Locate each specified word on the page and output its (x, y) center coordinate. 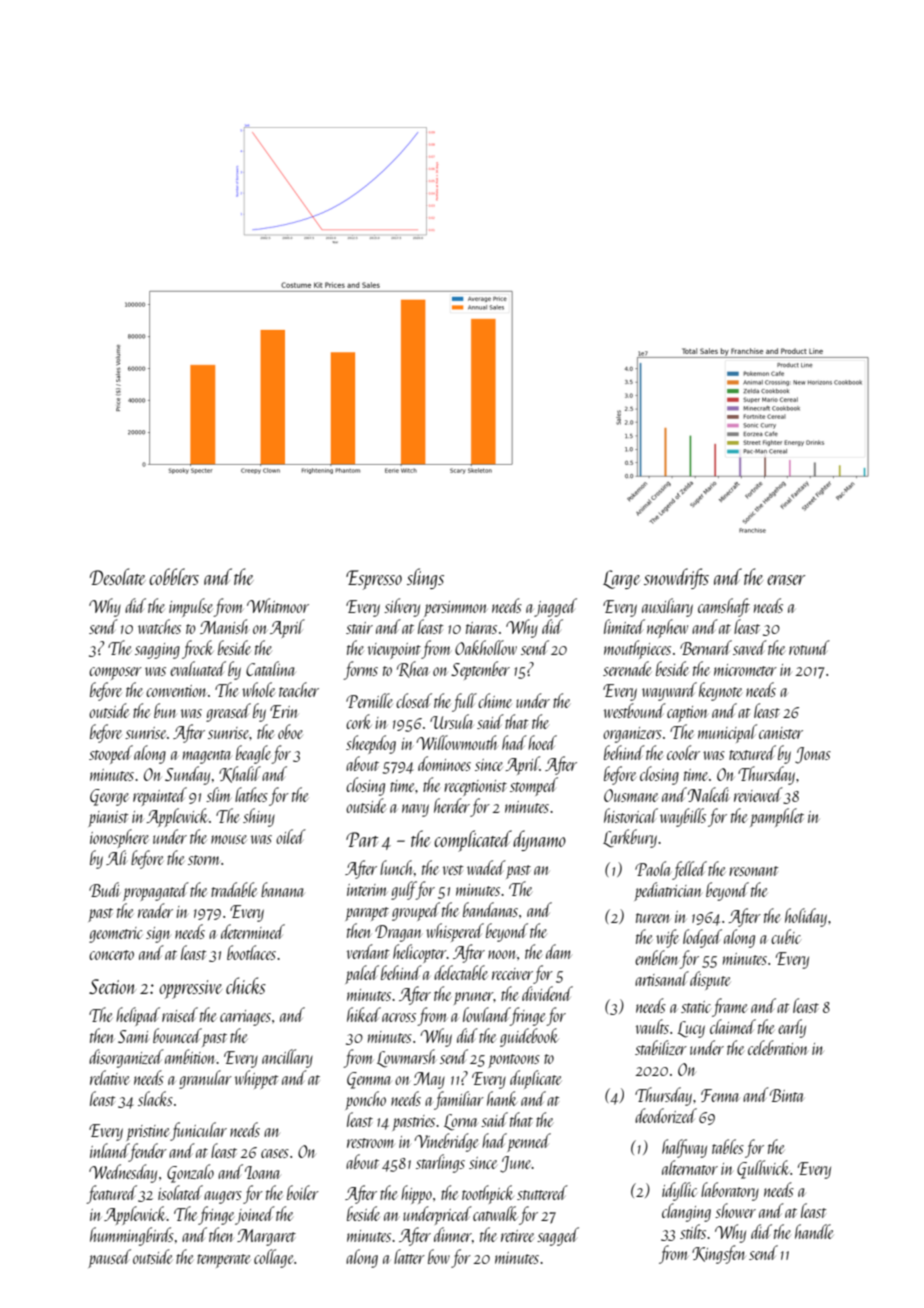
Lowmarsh (406, 1058)
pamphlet (777, 817)
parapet (367, 914)
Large (621, 579)
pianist (108, 819)
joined (255, 1215)
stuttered (542, 1192)
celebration (778, 1047)
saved (750, 647)
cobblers (174, 576)
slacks (155, 1098)
